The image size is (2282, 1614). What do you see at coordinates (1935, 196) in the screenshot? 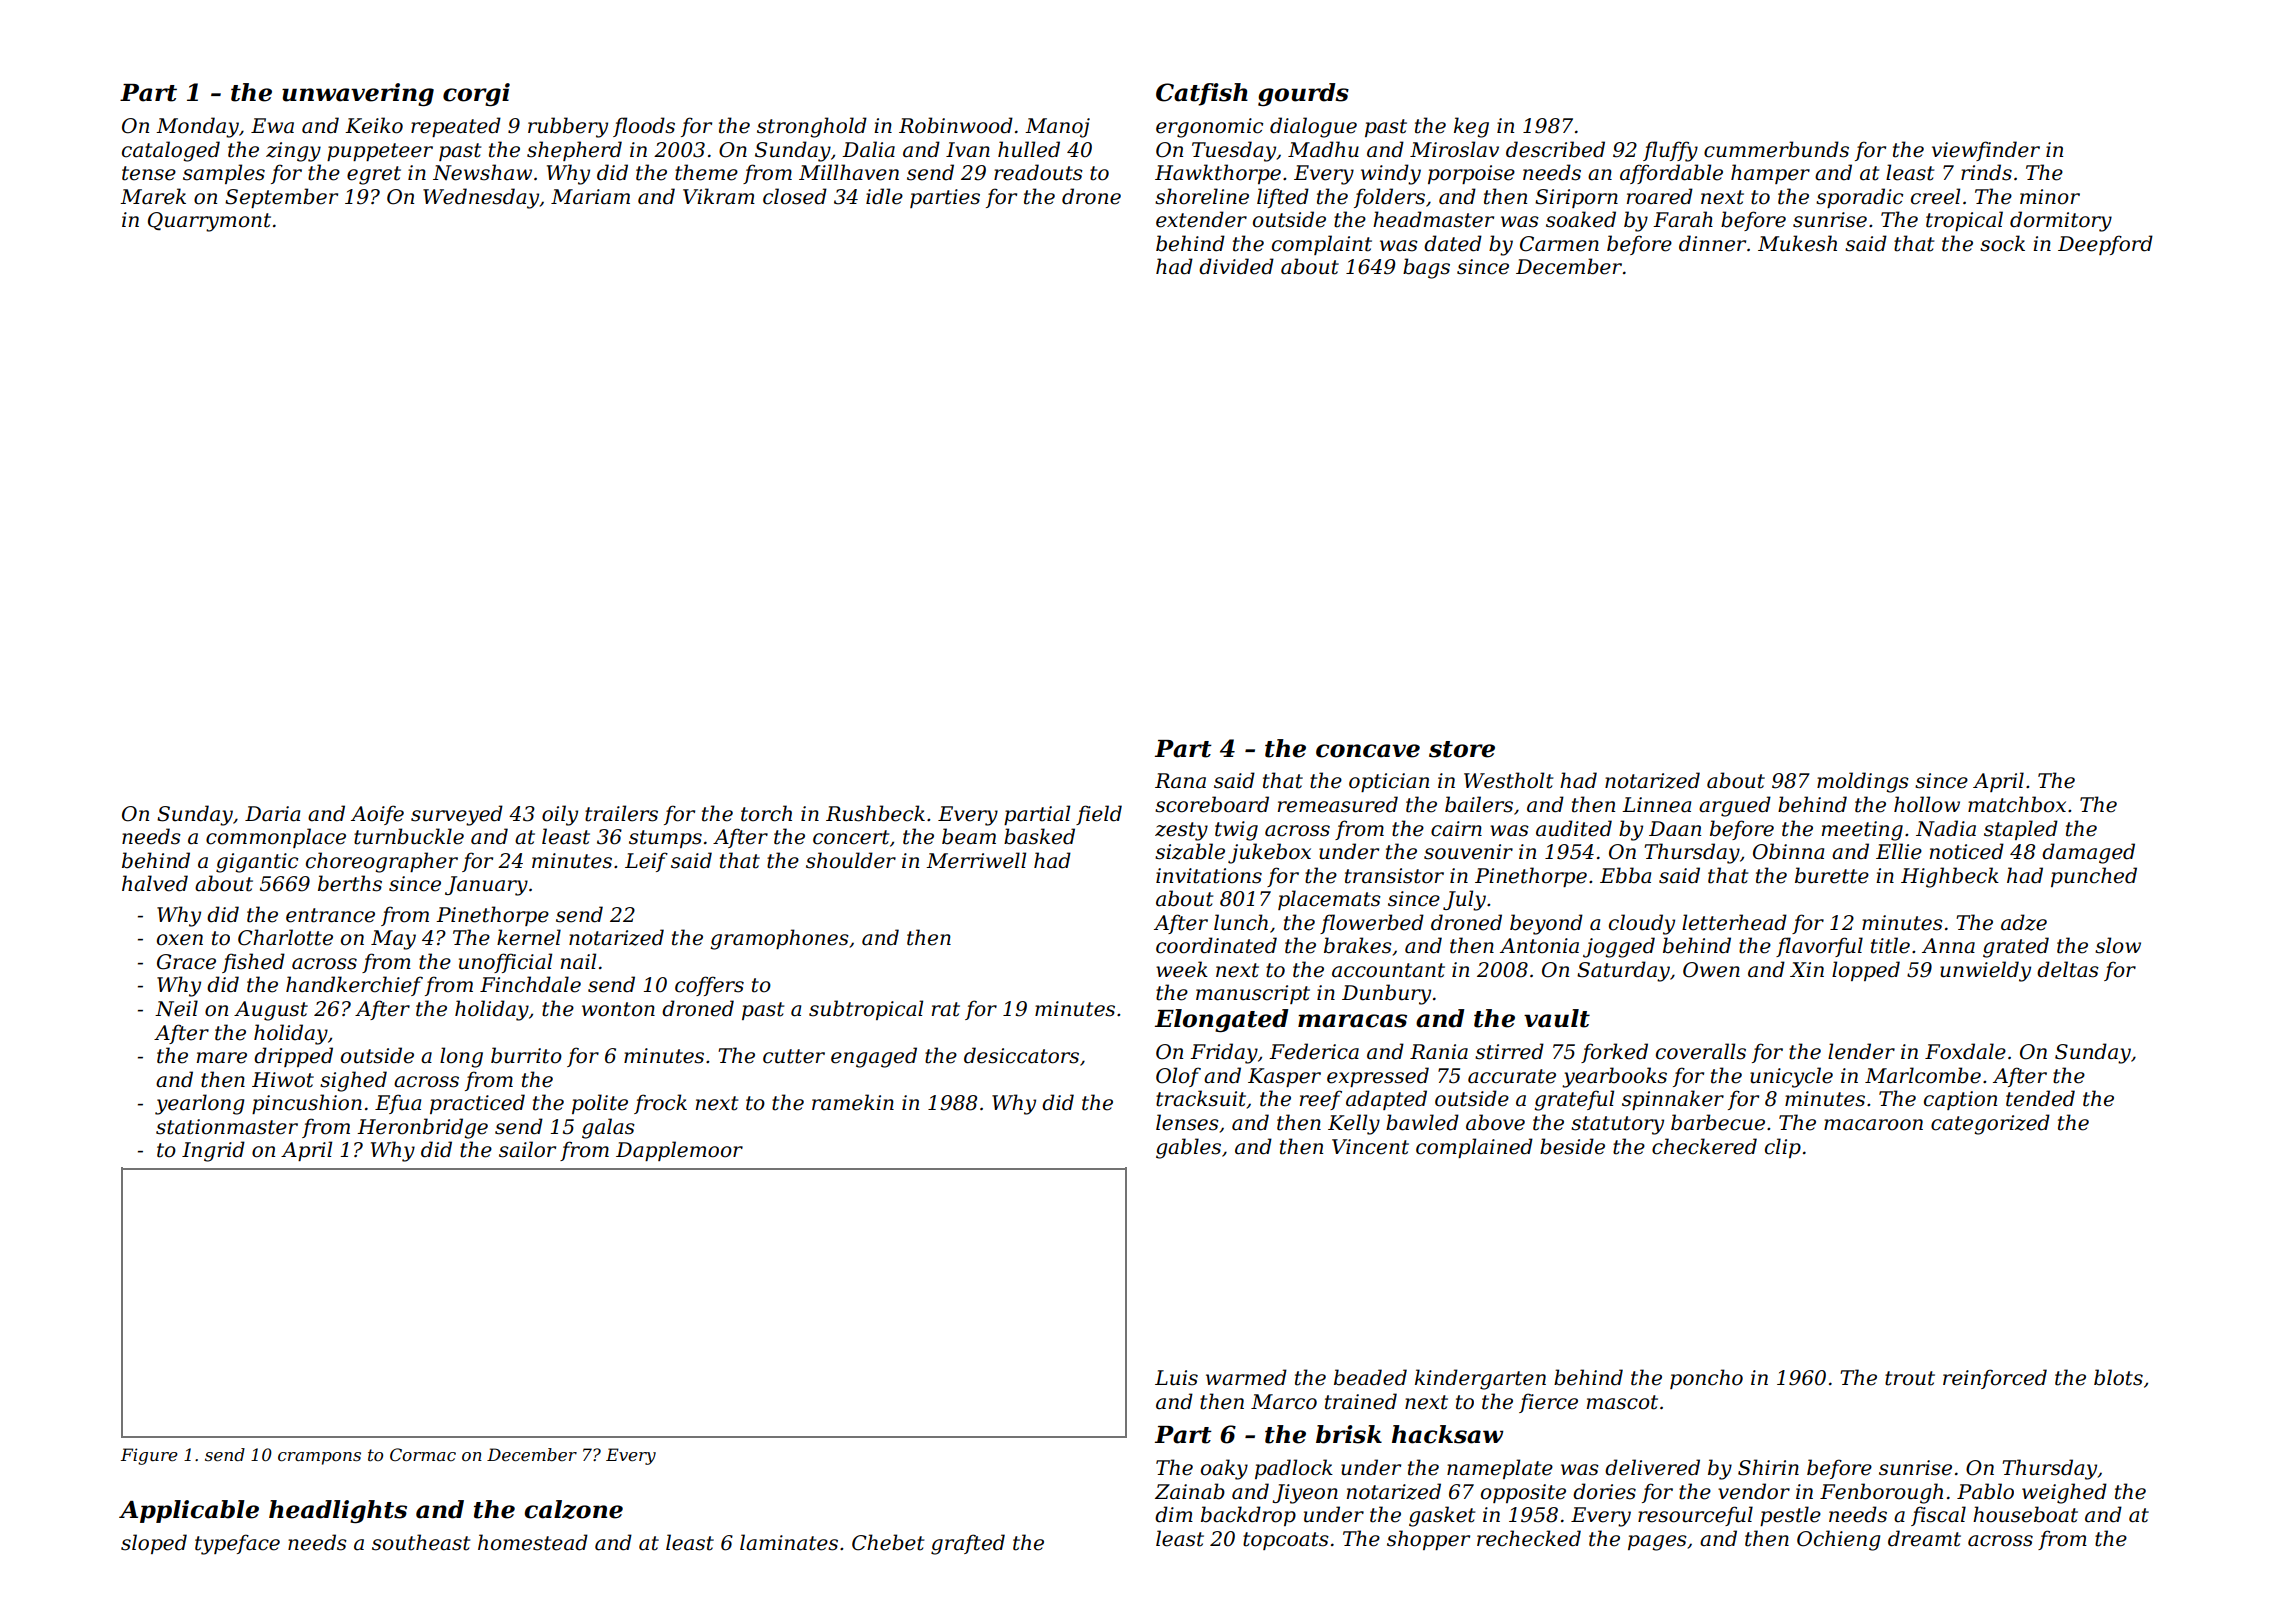
I see `creel` at bounding box center [1935, 196].
